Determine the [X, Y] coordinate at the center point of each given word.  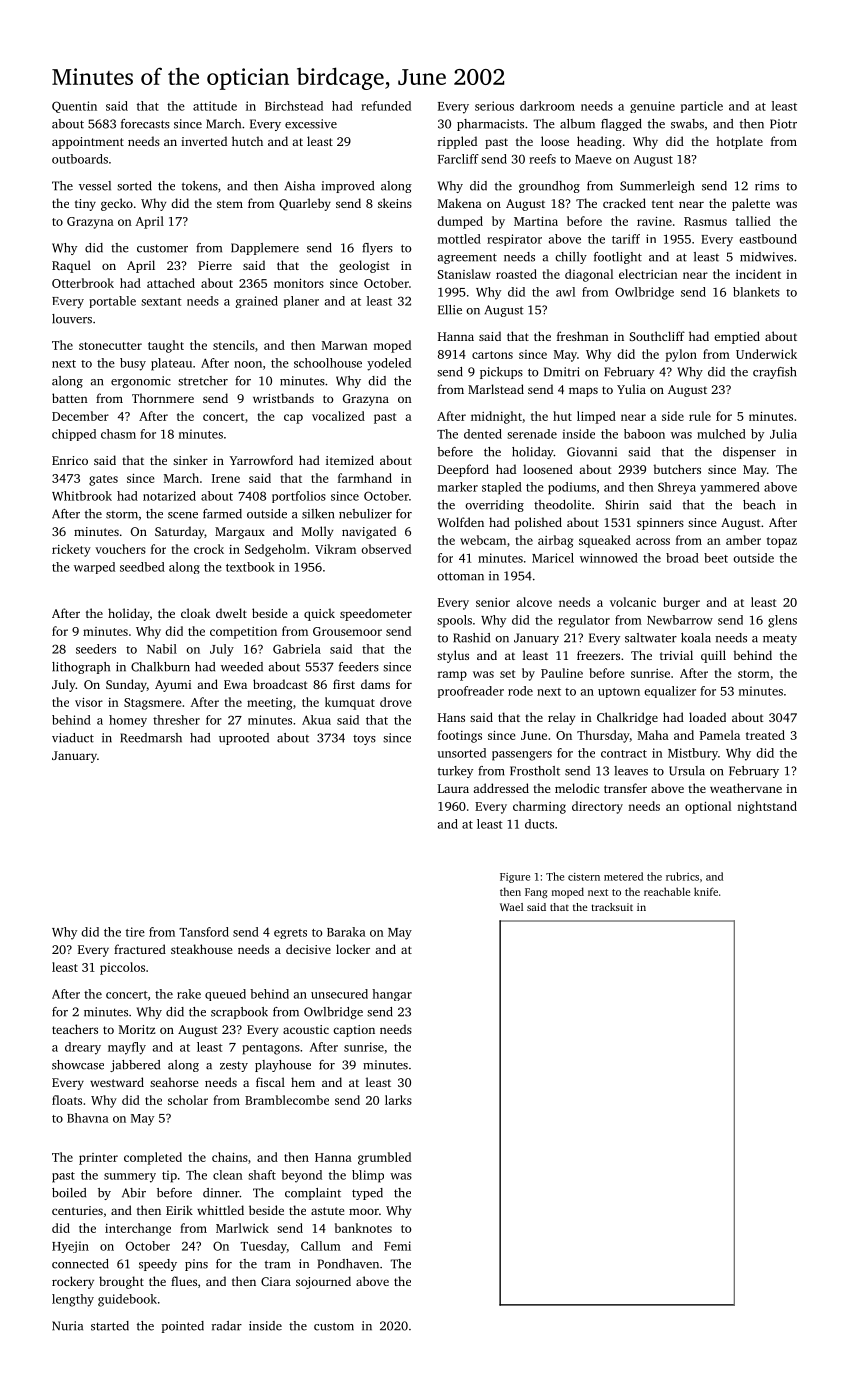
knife [706, 891]
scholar [188, 1100]
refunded [386, 106]
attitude [215, 106]
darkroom [547, 106]
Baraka [346, 932]
